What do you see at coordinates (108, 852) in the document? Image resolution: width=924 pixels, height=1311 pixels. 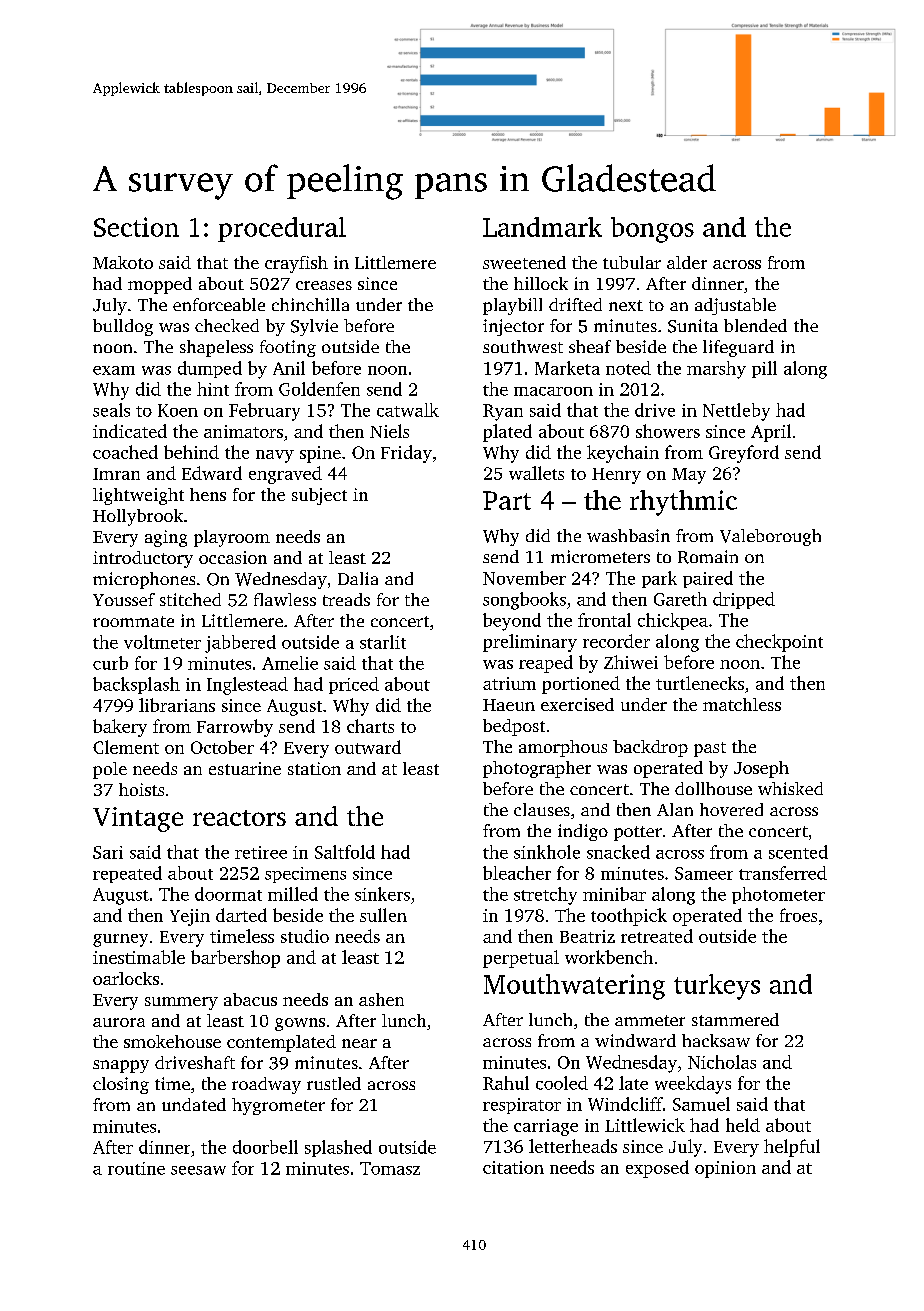 I see `Sari` at bounding box center [108, 852].
